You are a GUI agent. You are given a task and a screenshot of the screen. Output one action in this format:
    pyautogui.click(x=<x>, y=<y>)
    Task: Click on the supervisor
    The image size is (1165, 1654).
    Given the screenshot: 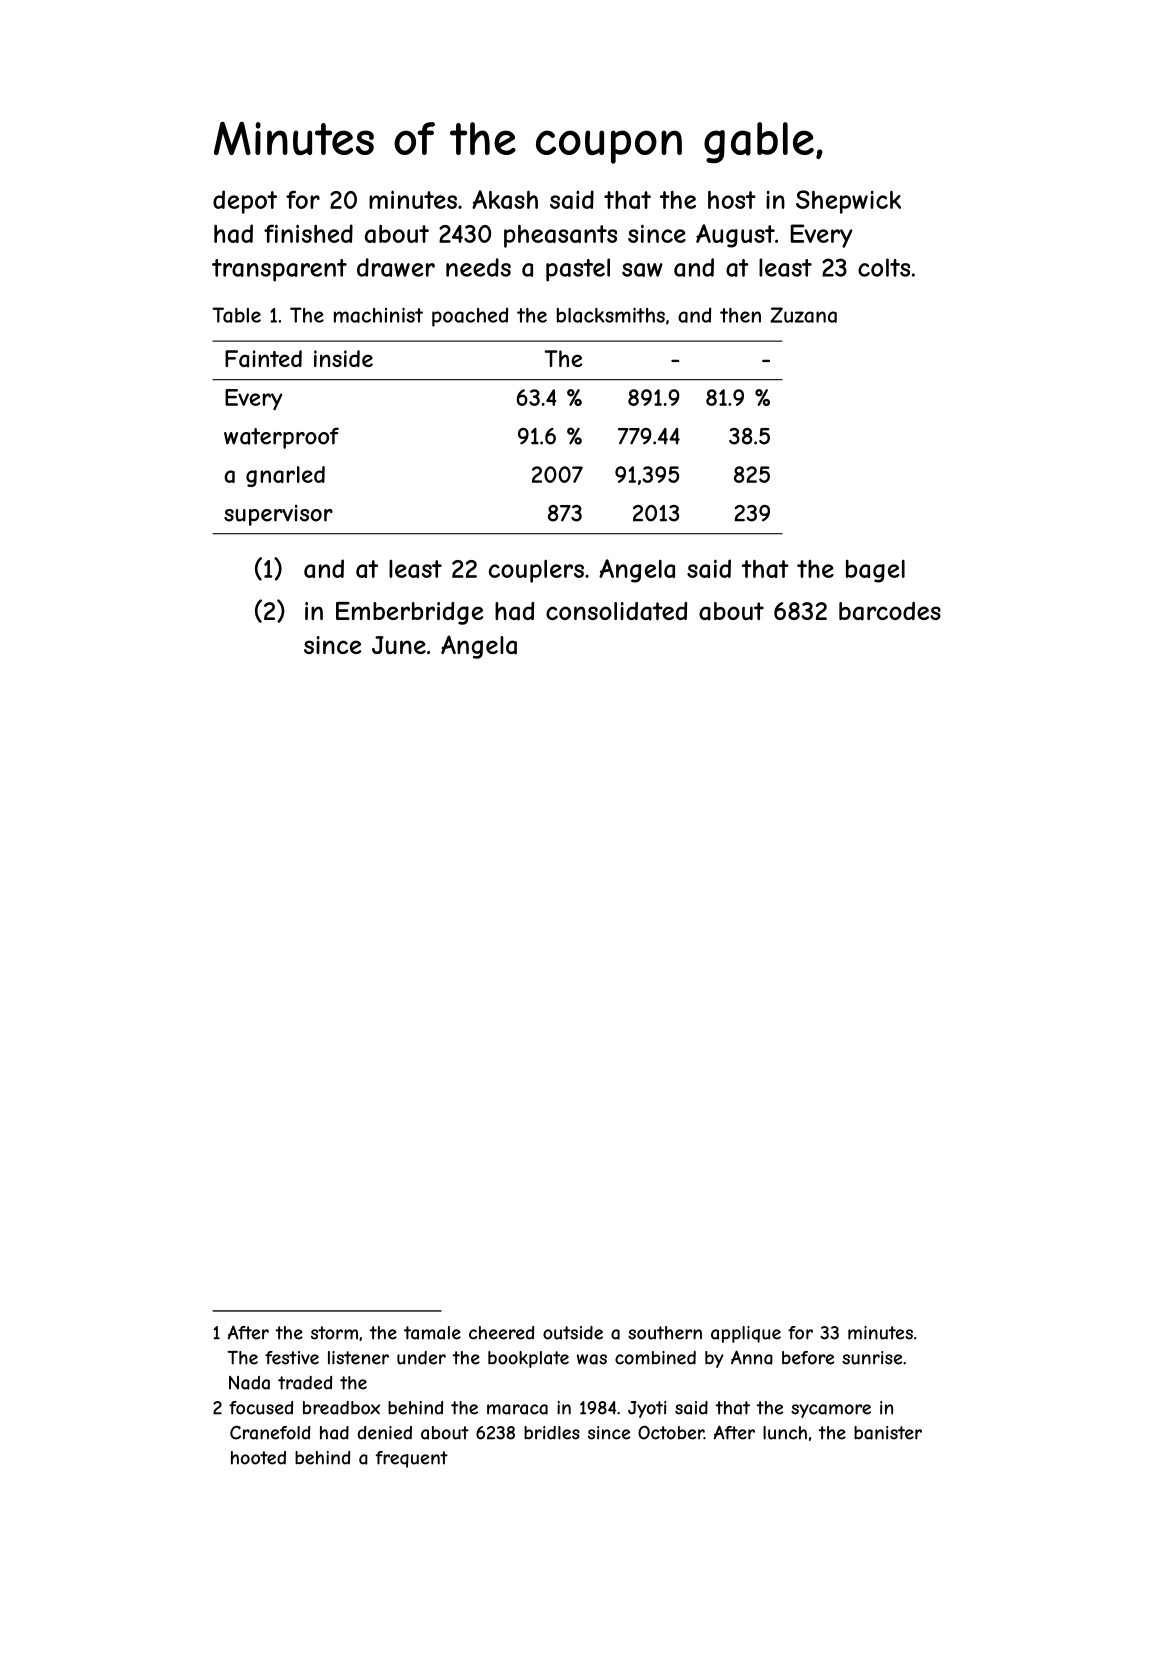 What is the action you would take?
    pyautogui.click(x=278, y=515)
